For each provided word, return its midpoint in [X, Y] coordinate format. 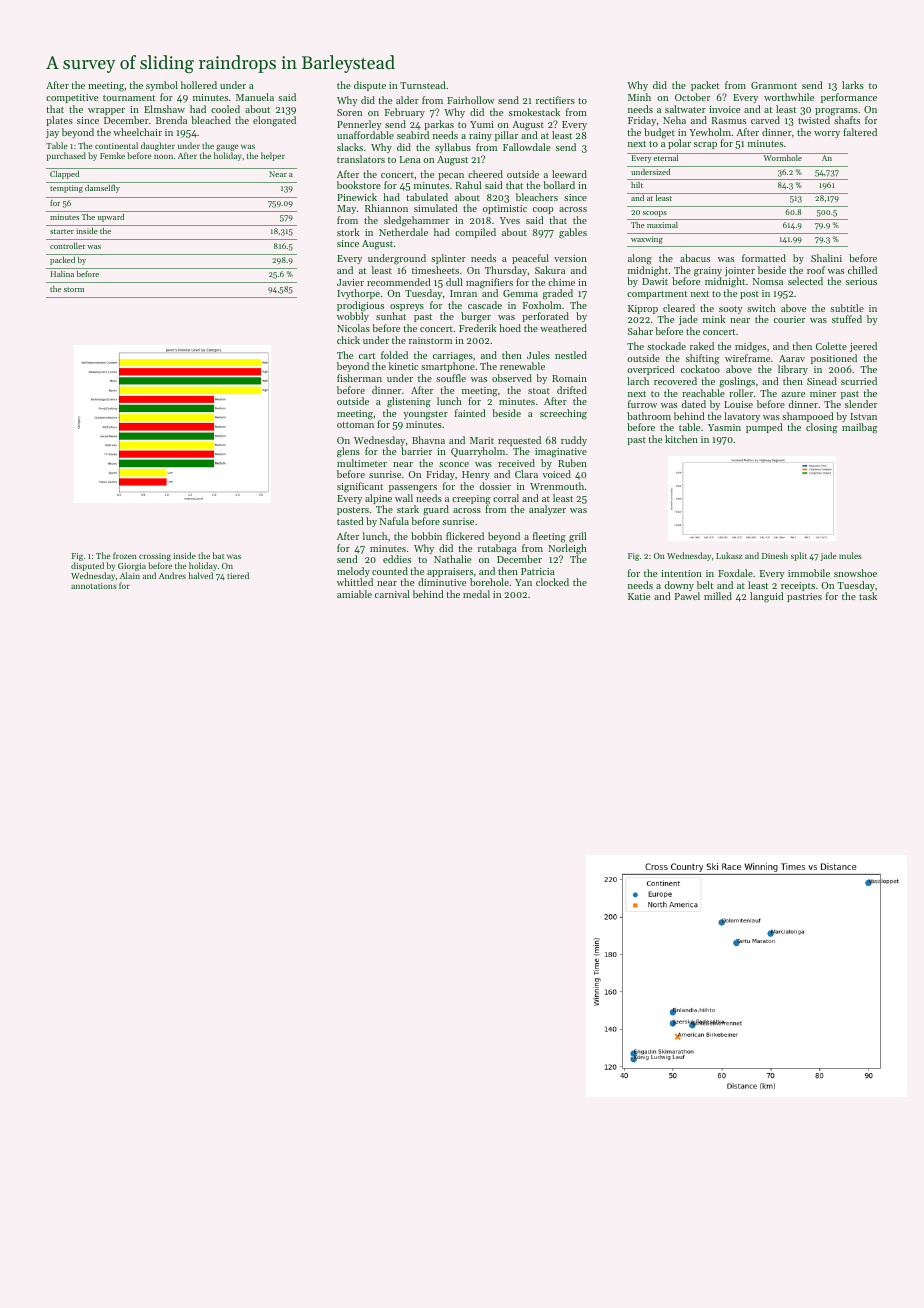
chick [348, 340]
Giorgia [132, 567]
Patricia [538, 571]
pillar [506, 136]
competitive [72, 98]
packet [705, 86]
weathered [563, 328]
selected [805, 281]
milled [718, 596]
